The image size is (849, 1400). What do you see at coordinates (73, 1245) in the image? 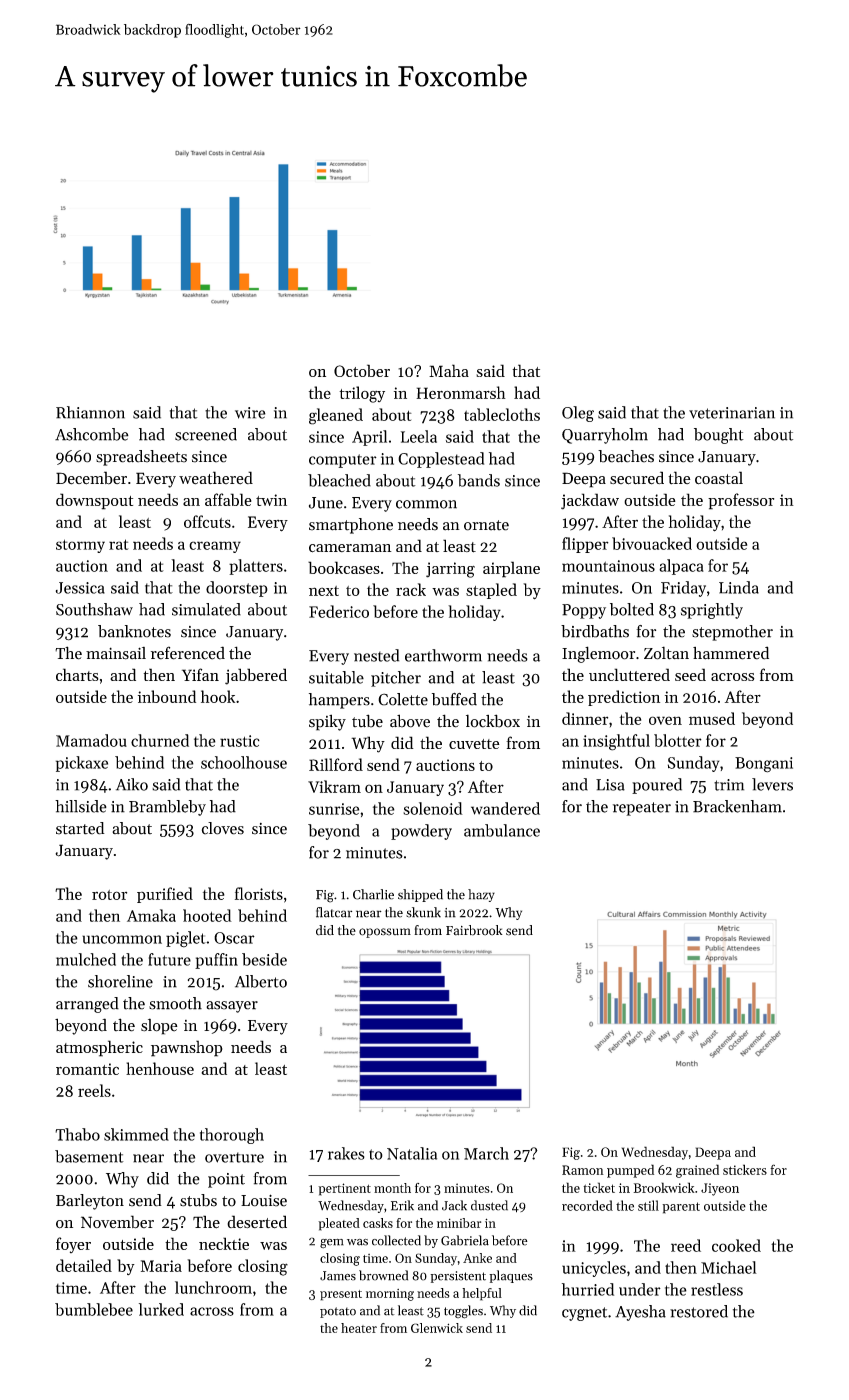
I see `foyer` at bounding box center [73, 1245].
